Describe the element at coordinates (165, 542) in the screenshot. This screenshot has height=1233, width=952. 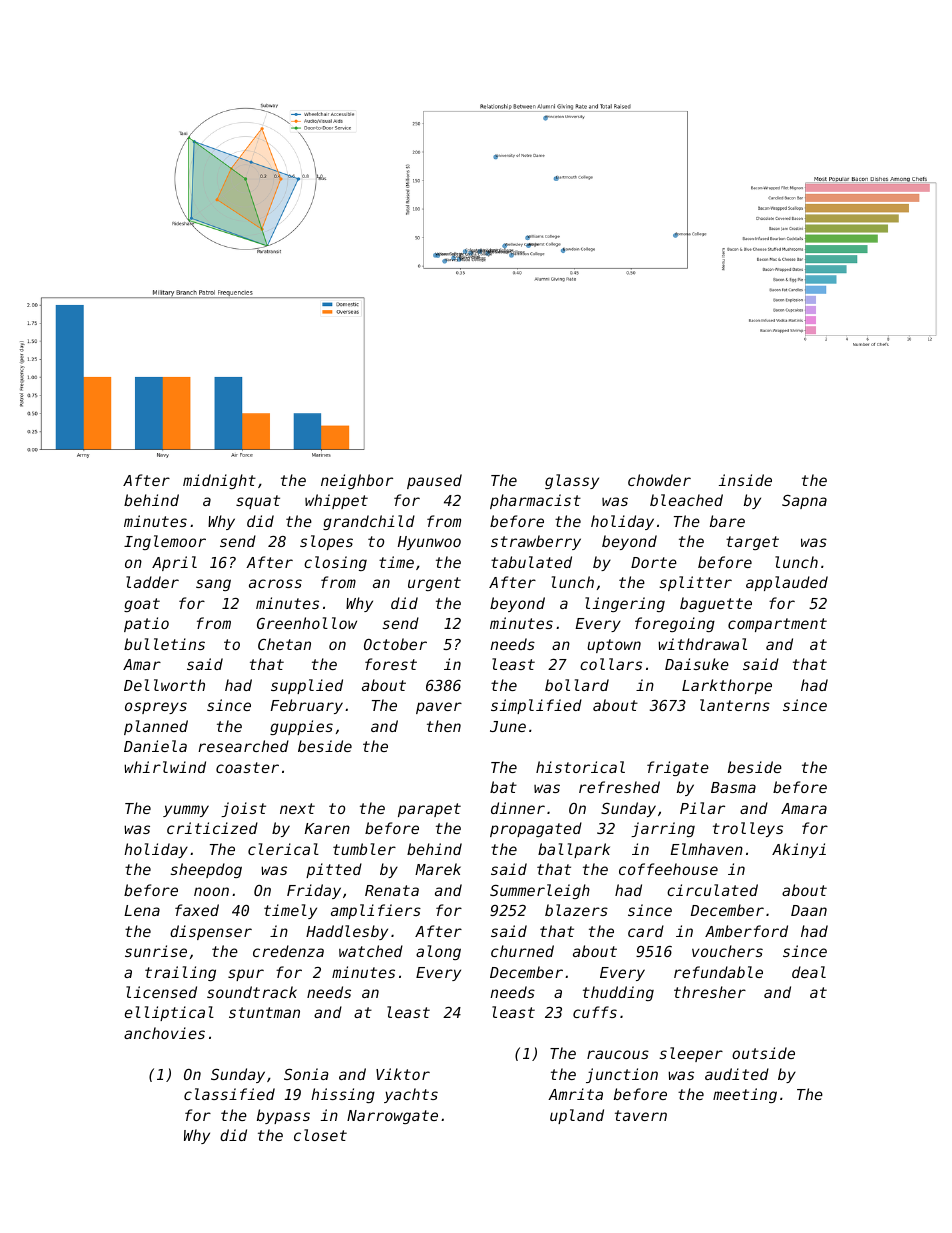
I see `Inglemoor` at that location.
